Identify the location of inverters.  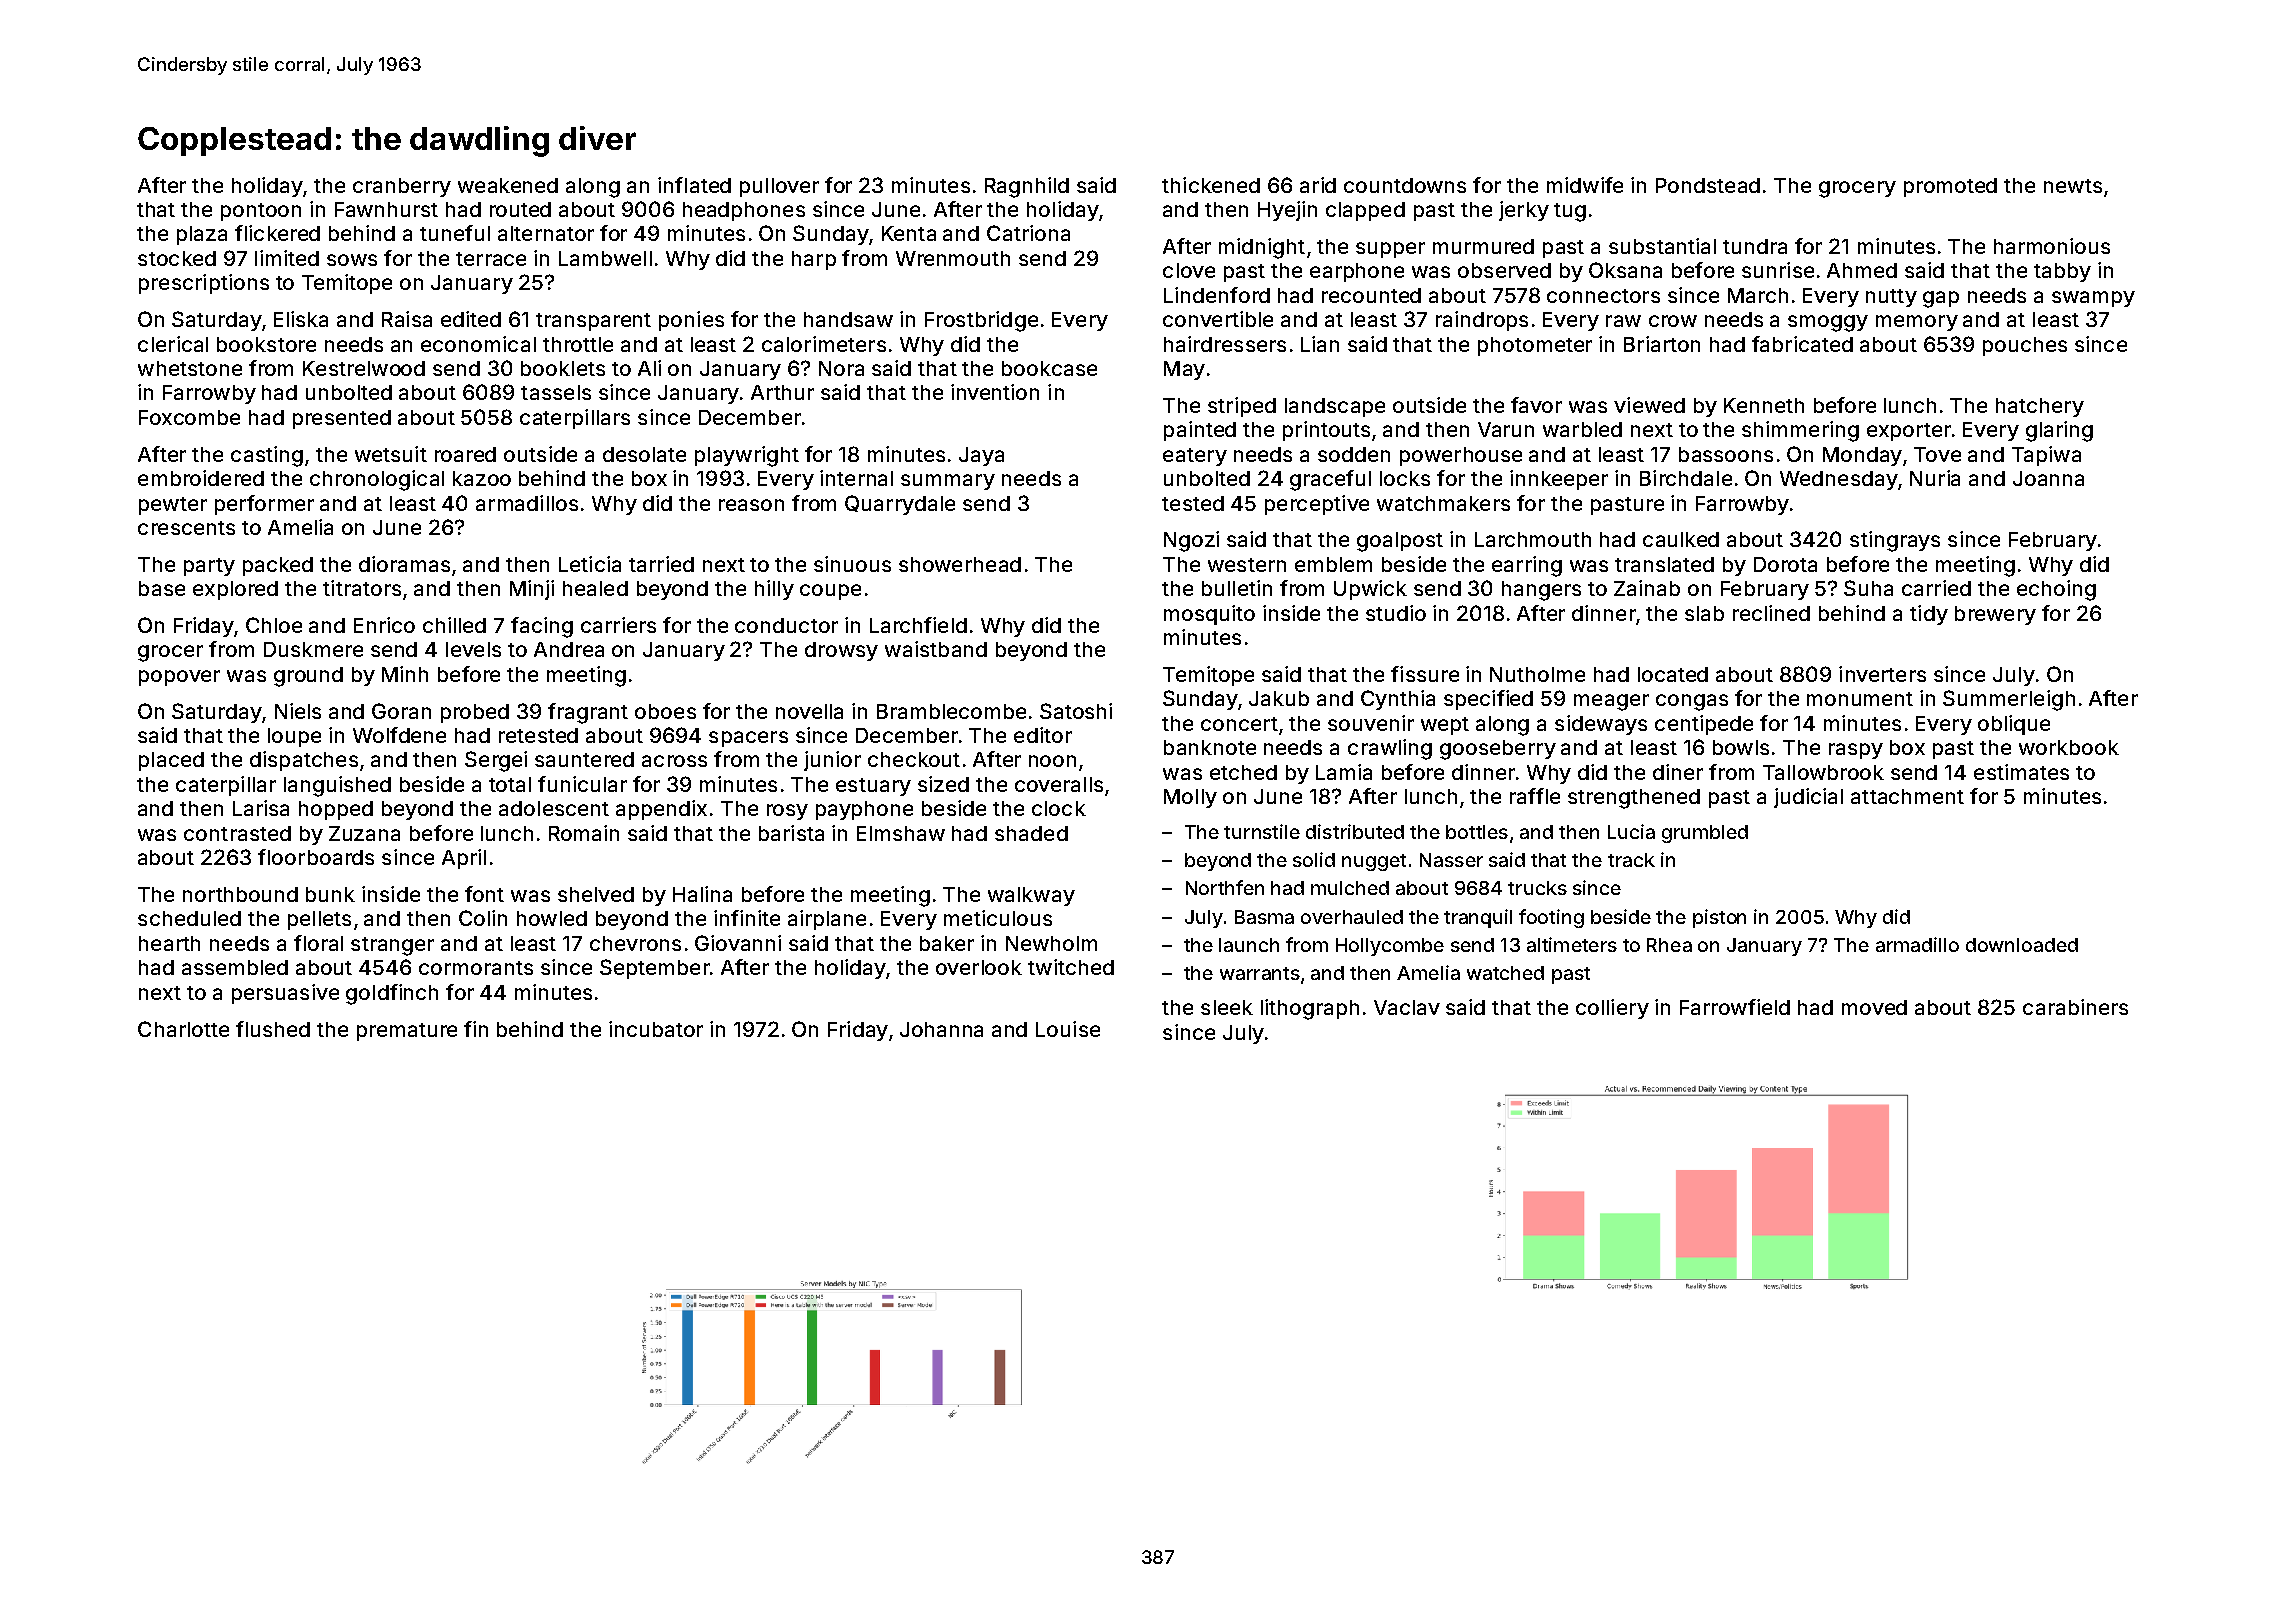
(1882, 674).
